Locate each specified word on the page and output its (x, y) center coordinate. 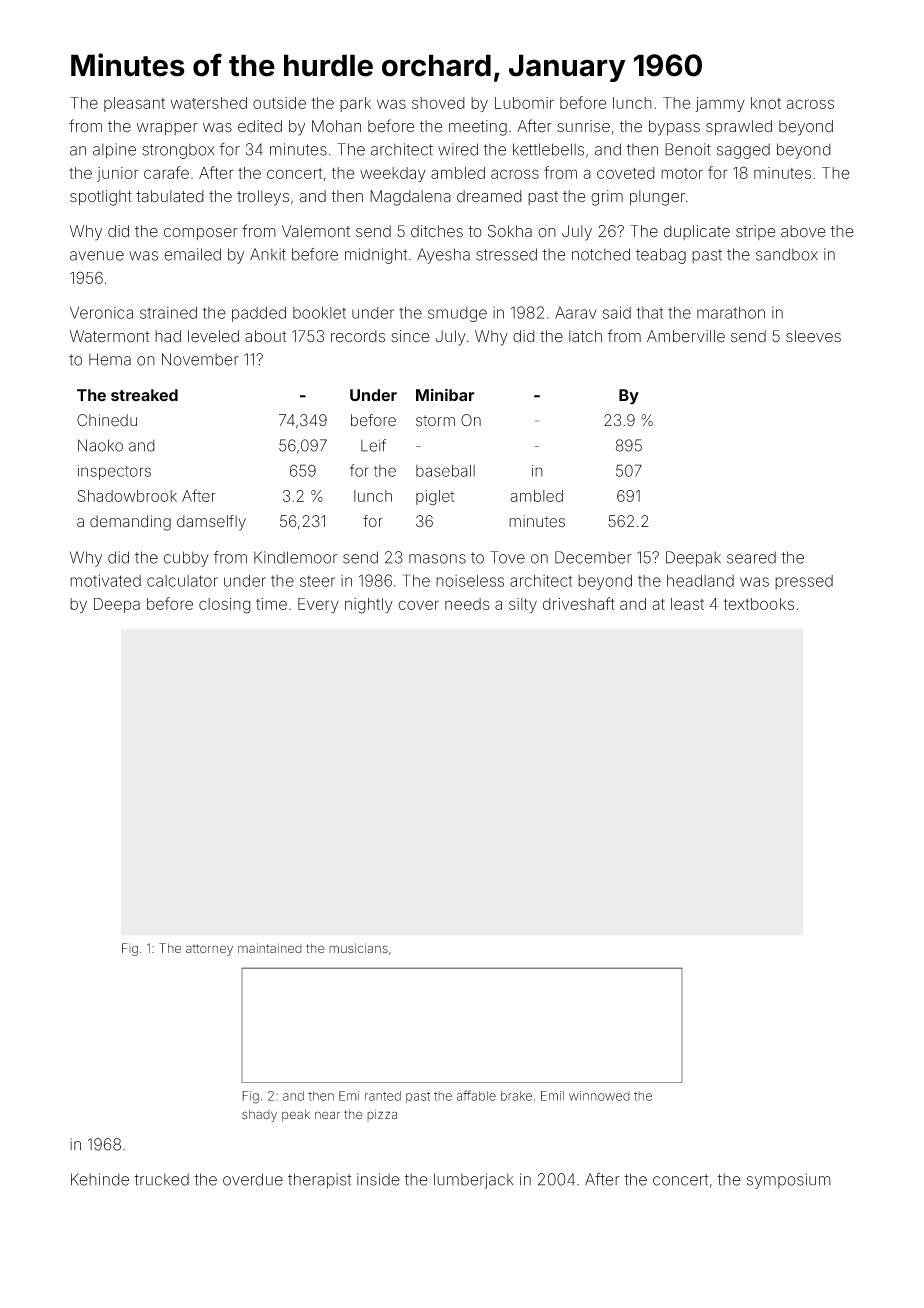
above (803, 231)
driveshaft (579, 603)
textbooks (758, 604)
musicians (358, 948)
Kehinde (100, 1179)
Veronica (101, 312)
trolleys (263, 198)
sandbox (787, 254)
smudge (457, 314)
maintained (270, 948)
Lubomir (524, 103)
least (687, 604)
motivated (105, 580)
